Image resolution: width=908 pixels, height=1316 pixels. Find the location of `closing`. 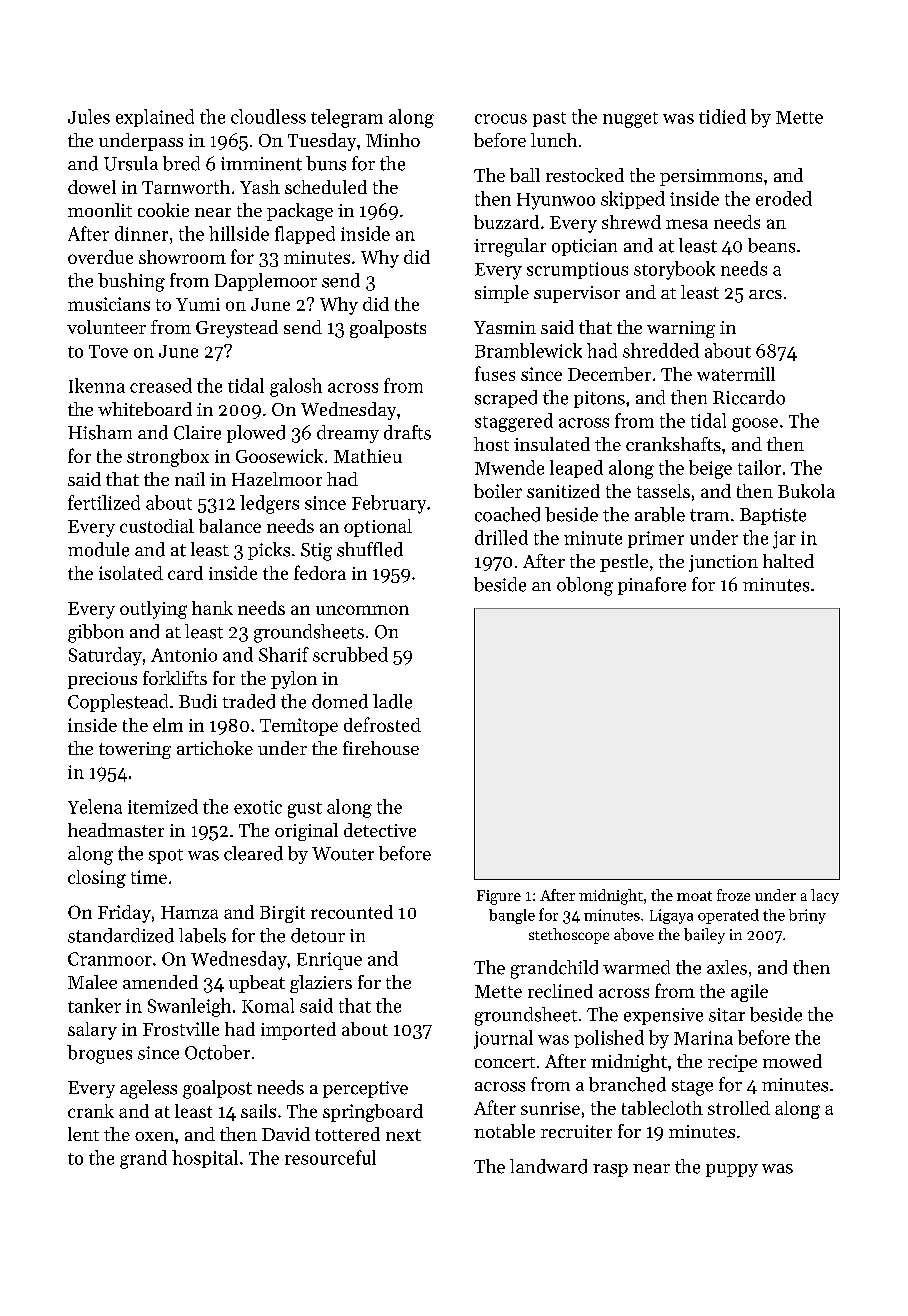

closing is located at coordinates (97, 879).
